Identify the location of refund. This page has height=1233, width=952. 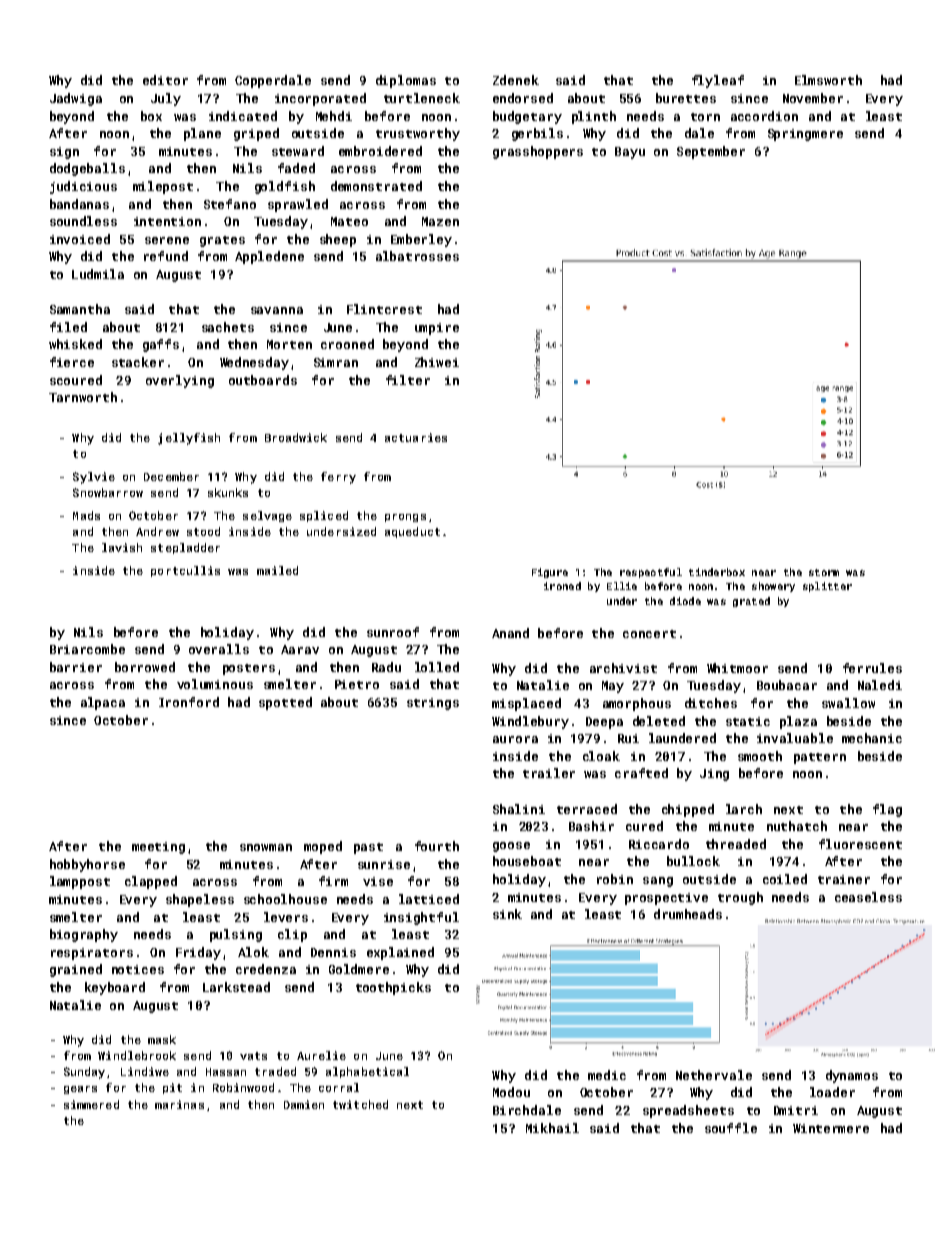
(166, 256).
